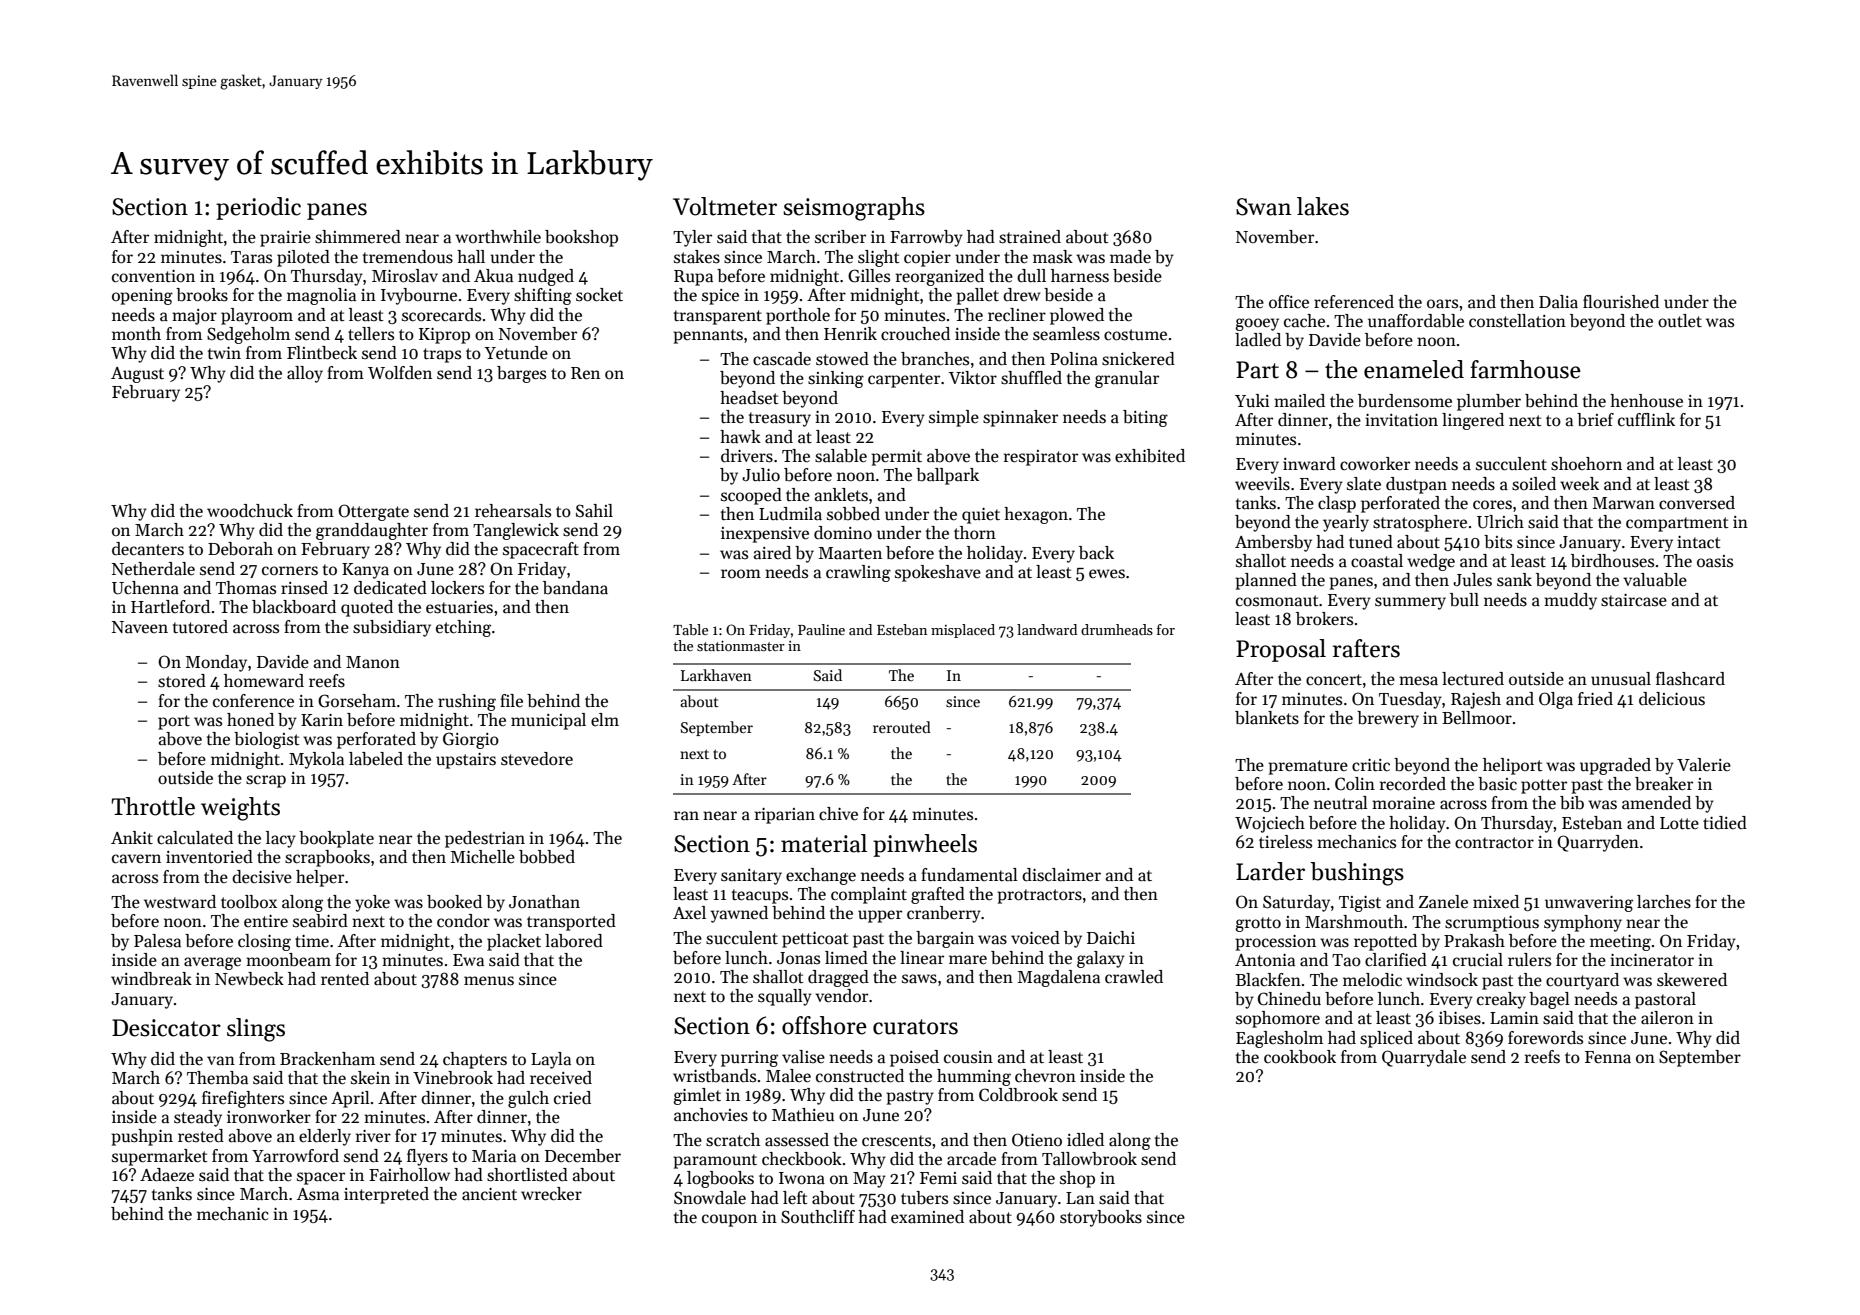  What do you see at coordinates (1704, 765) in the image?
I see `Valerie` at bounding box center [1704, 765].
